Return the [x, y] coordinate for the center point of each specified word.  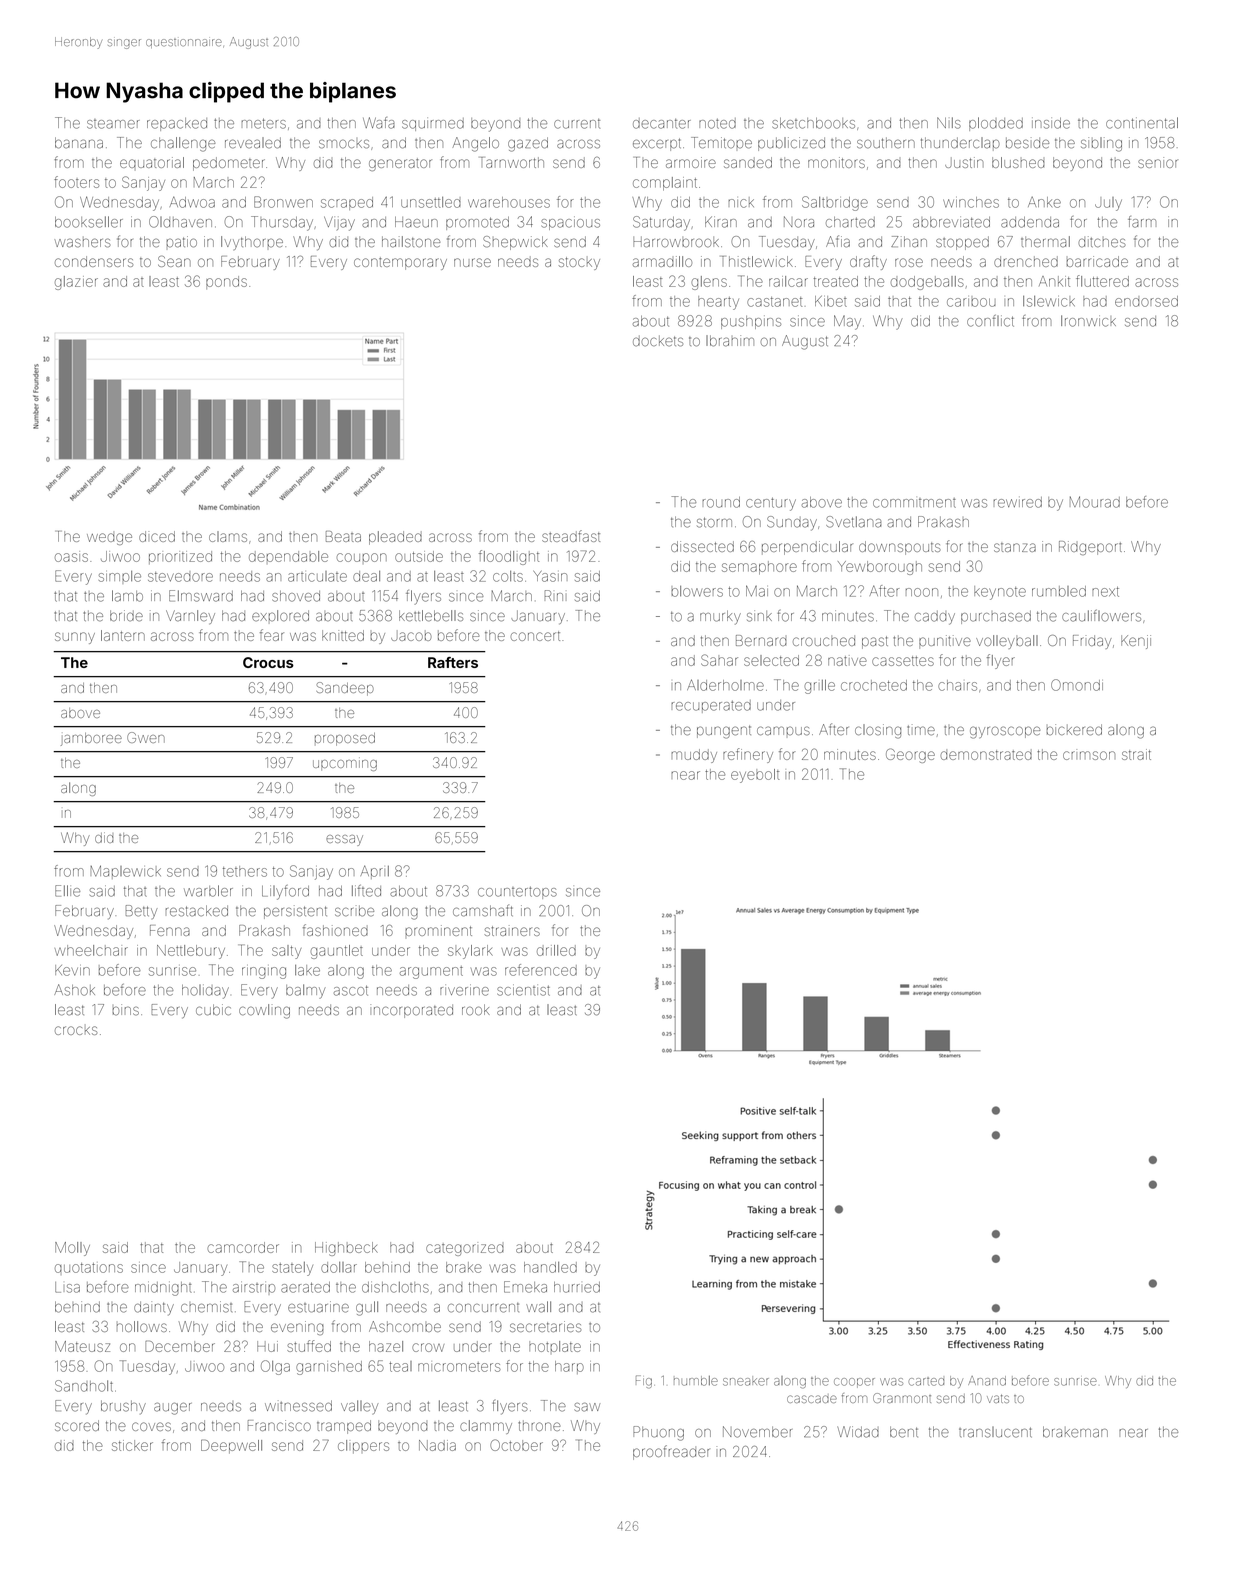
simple [120, 576]
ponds [226, 282]
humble [696, 1381]
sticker [132, 1445]
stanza [1015, 547]
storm [714, 522]
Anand [987, 1381]
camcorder [243, 1247]
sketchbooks [813, 123]
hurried [577, 1287]
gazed [528, 144]
